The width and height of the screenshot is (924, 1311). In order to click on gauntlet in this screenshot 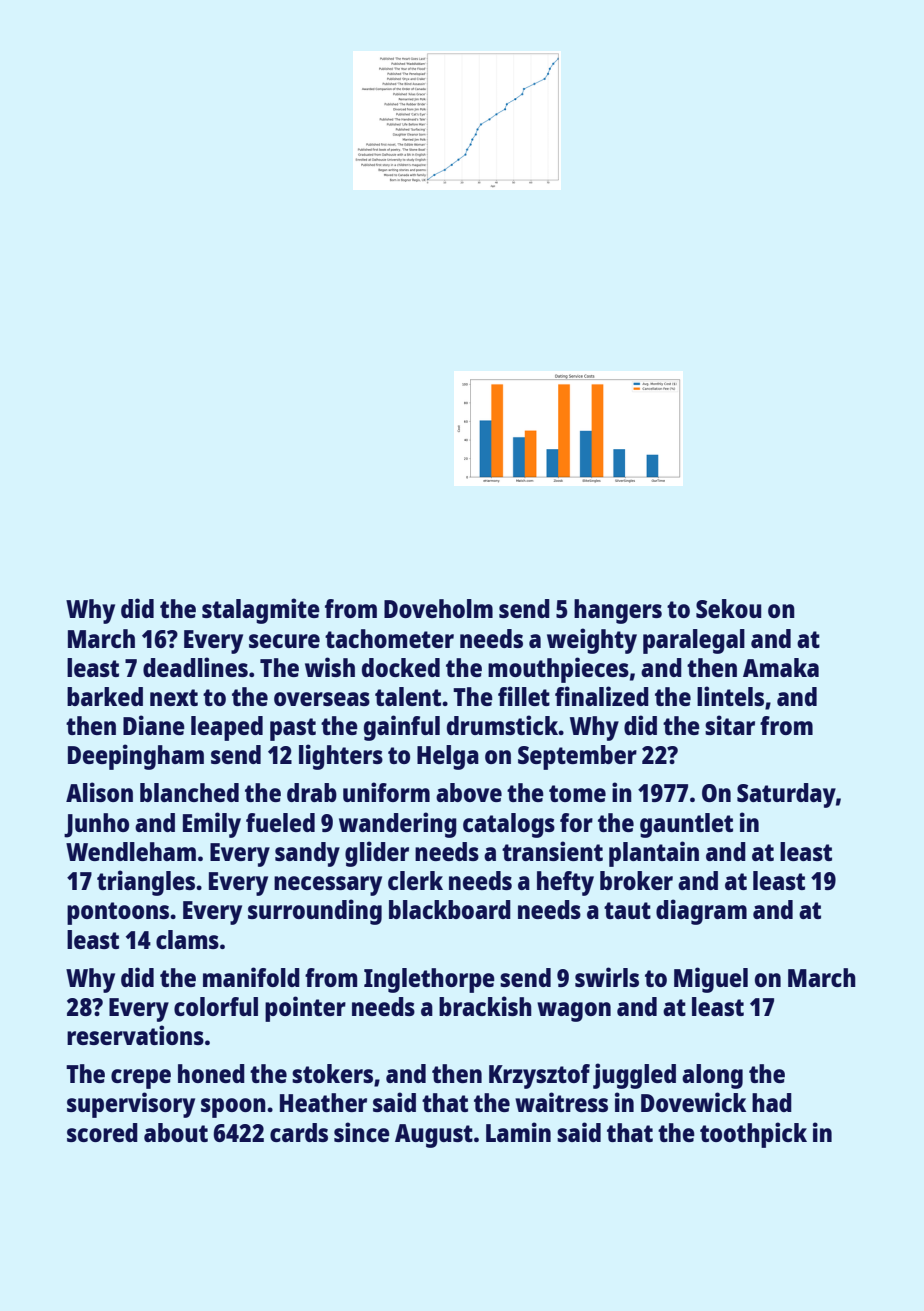, I will do `click(686, 825)`.
